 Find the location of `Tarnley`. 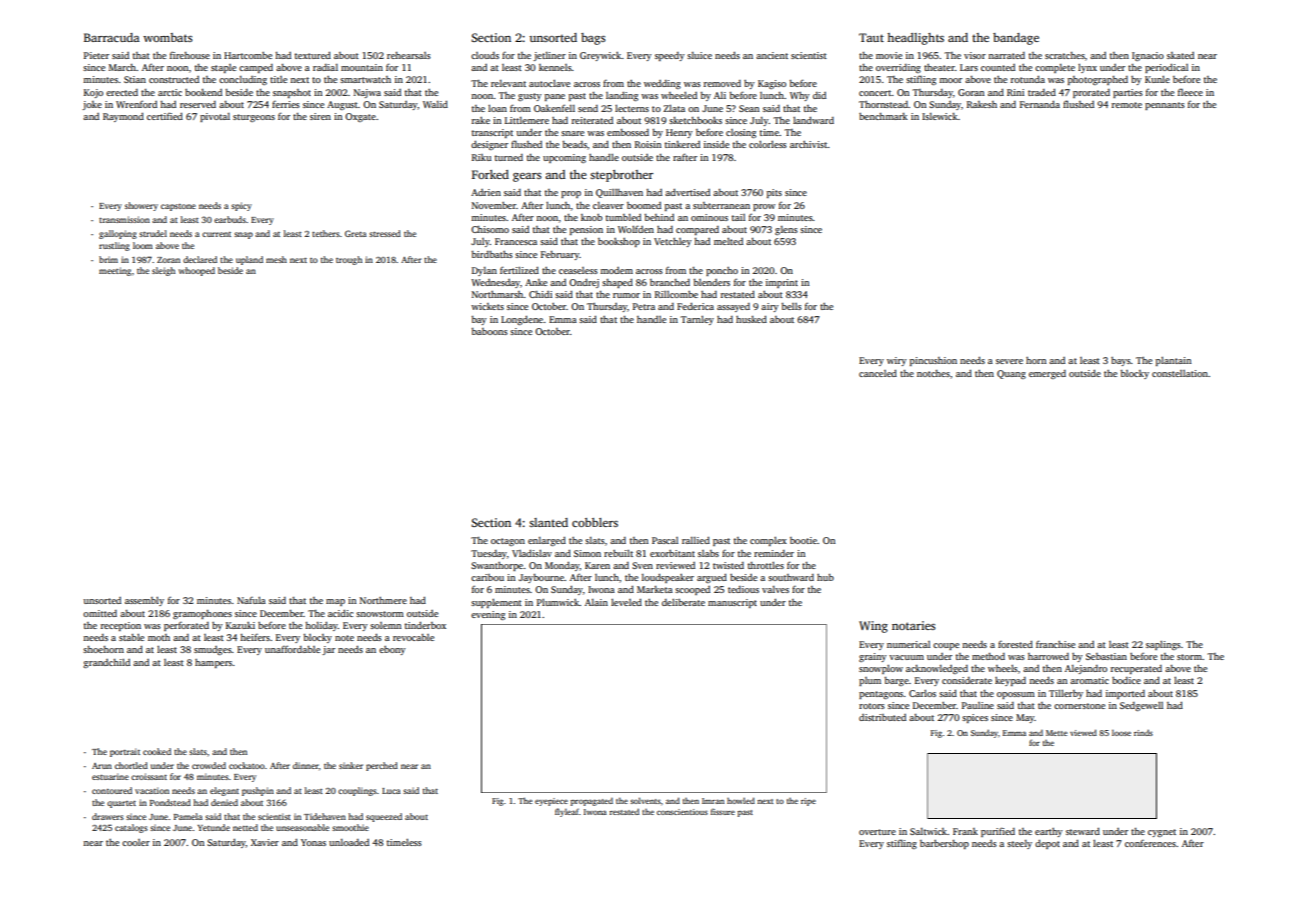

Tarnley is located at coordinates (697, 320).
